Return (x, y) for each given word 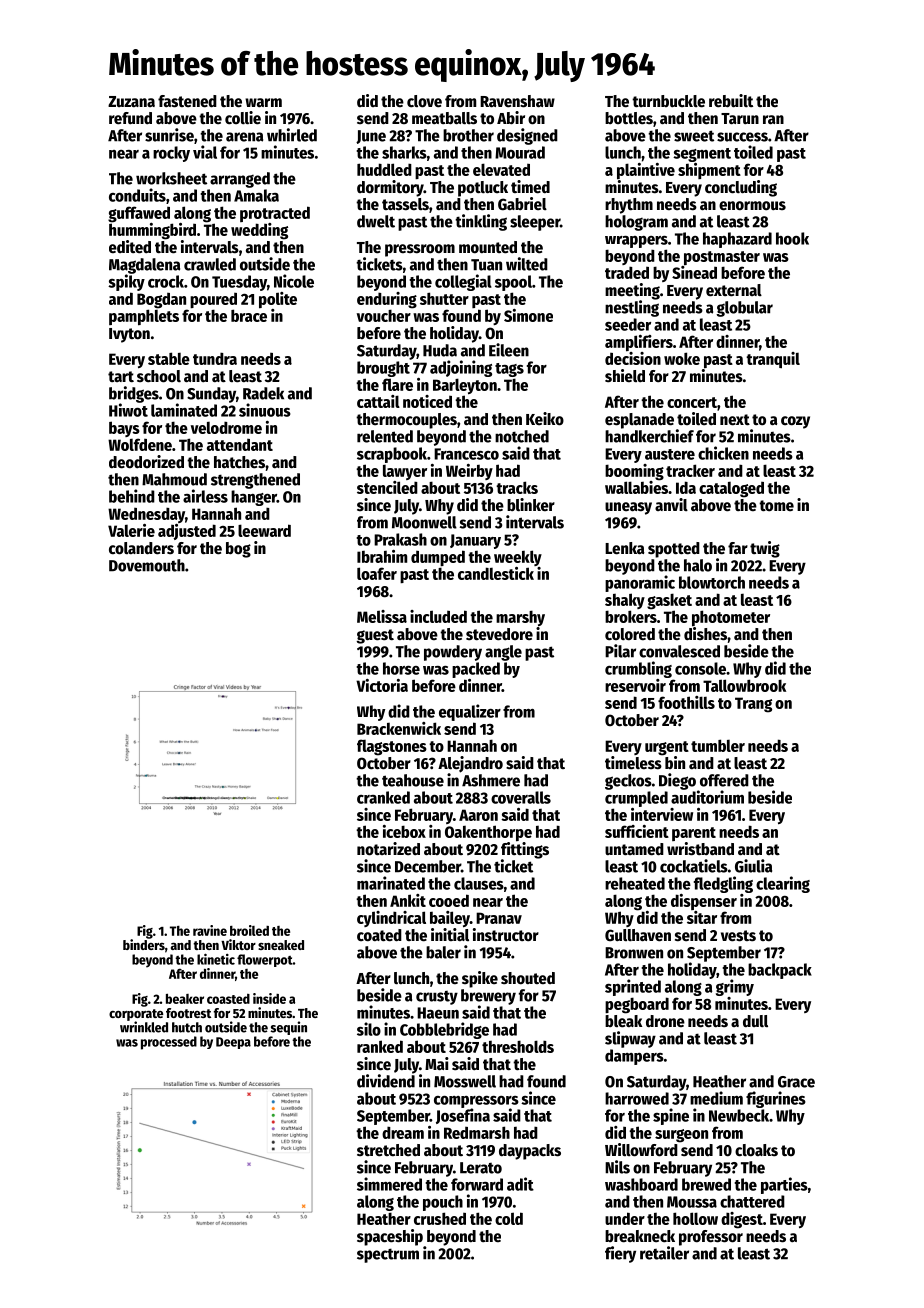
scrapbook (392, 455)
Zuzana (131, 101)
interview (662, 814)
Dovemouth (147, 565)
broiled (249, 930)
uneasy (628, 508)
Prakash (400, 539)
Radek (263, 393)
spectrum (388, 1255)
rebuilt (731, 101)
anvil (671, 504)
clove (424, 101)
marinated (391, 883)
